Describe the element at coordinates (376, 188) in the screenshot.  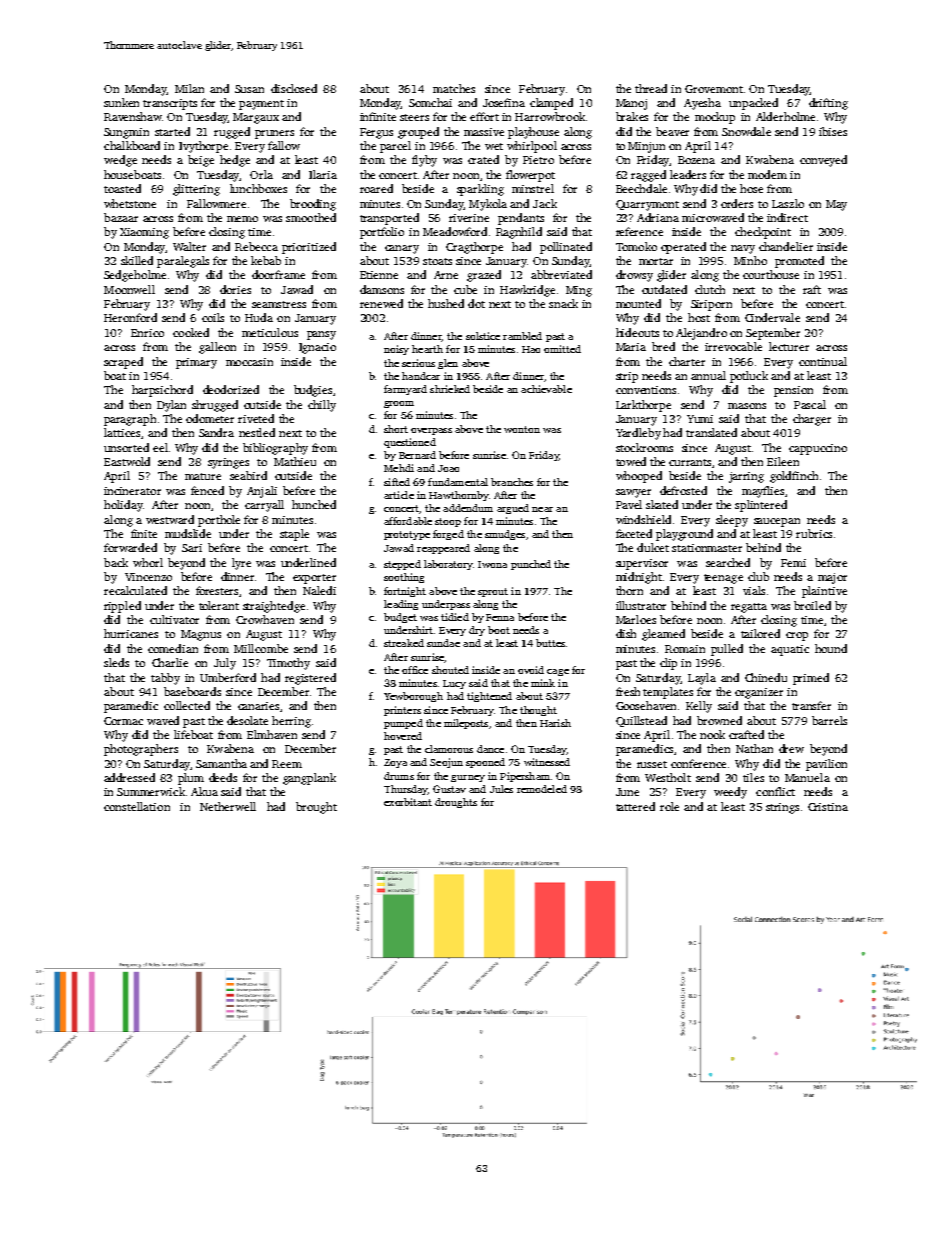
I see `roared` at that location.
